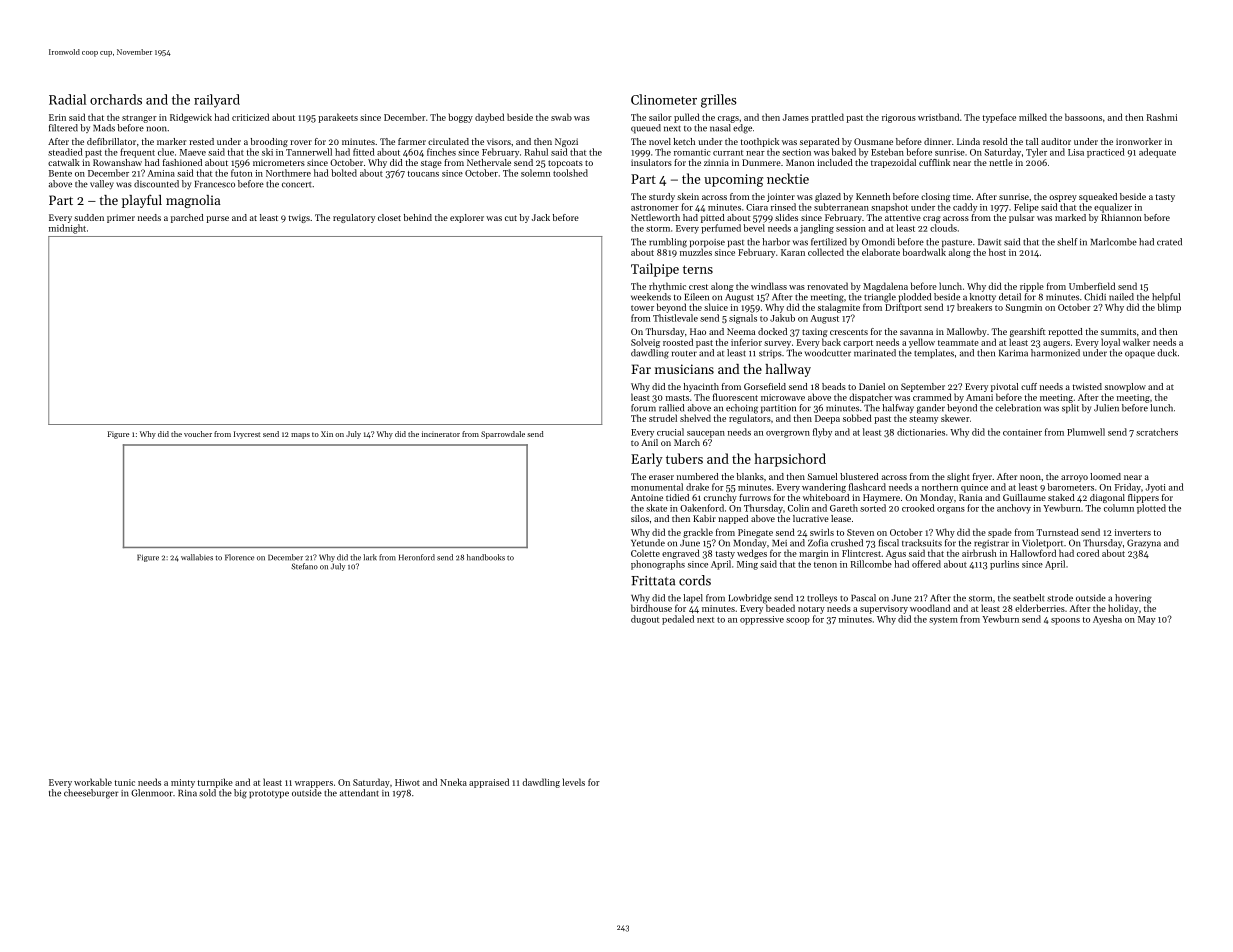 Image resolution: width=1233 pixels, height=952 pixels. I want to click on levels, so click(574, 782).
